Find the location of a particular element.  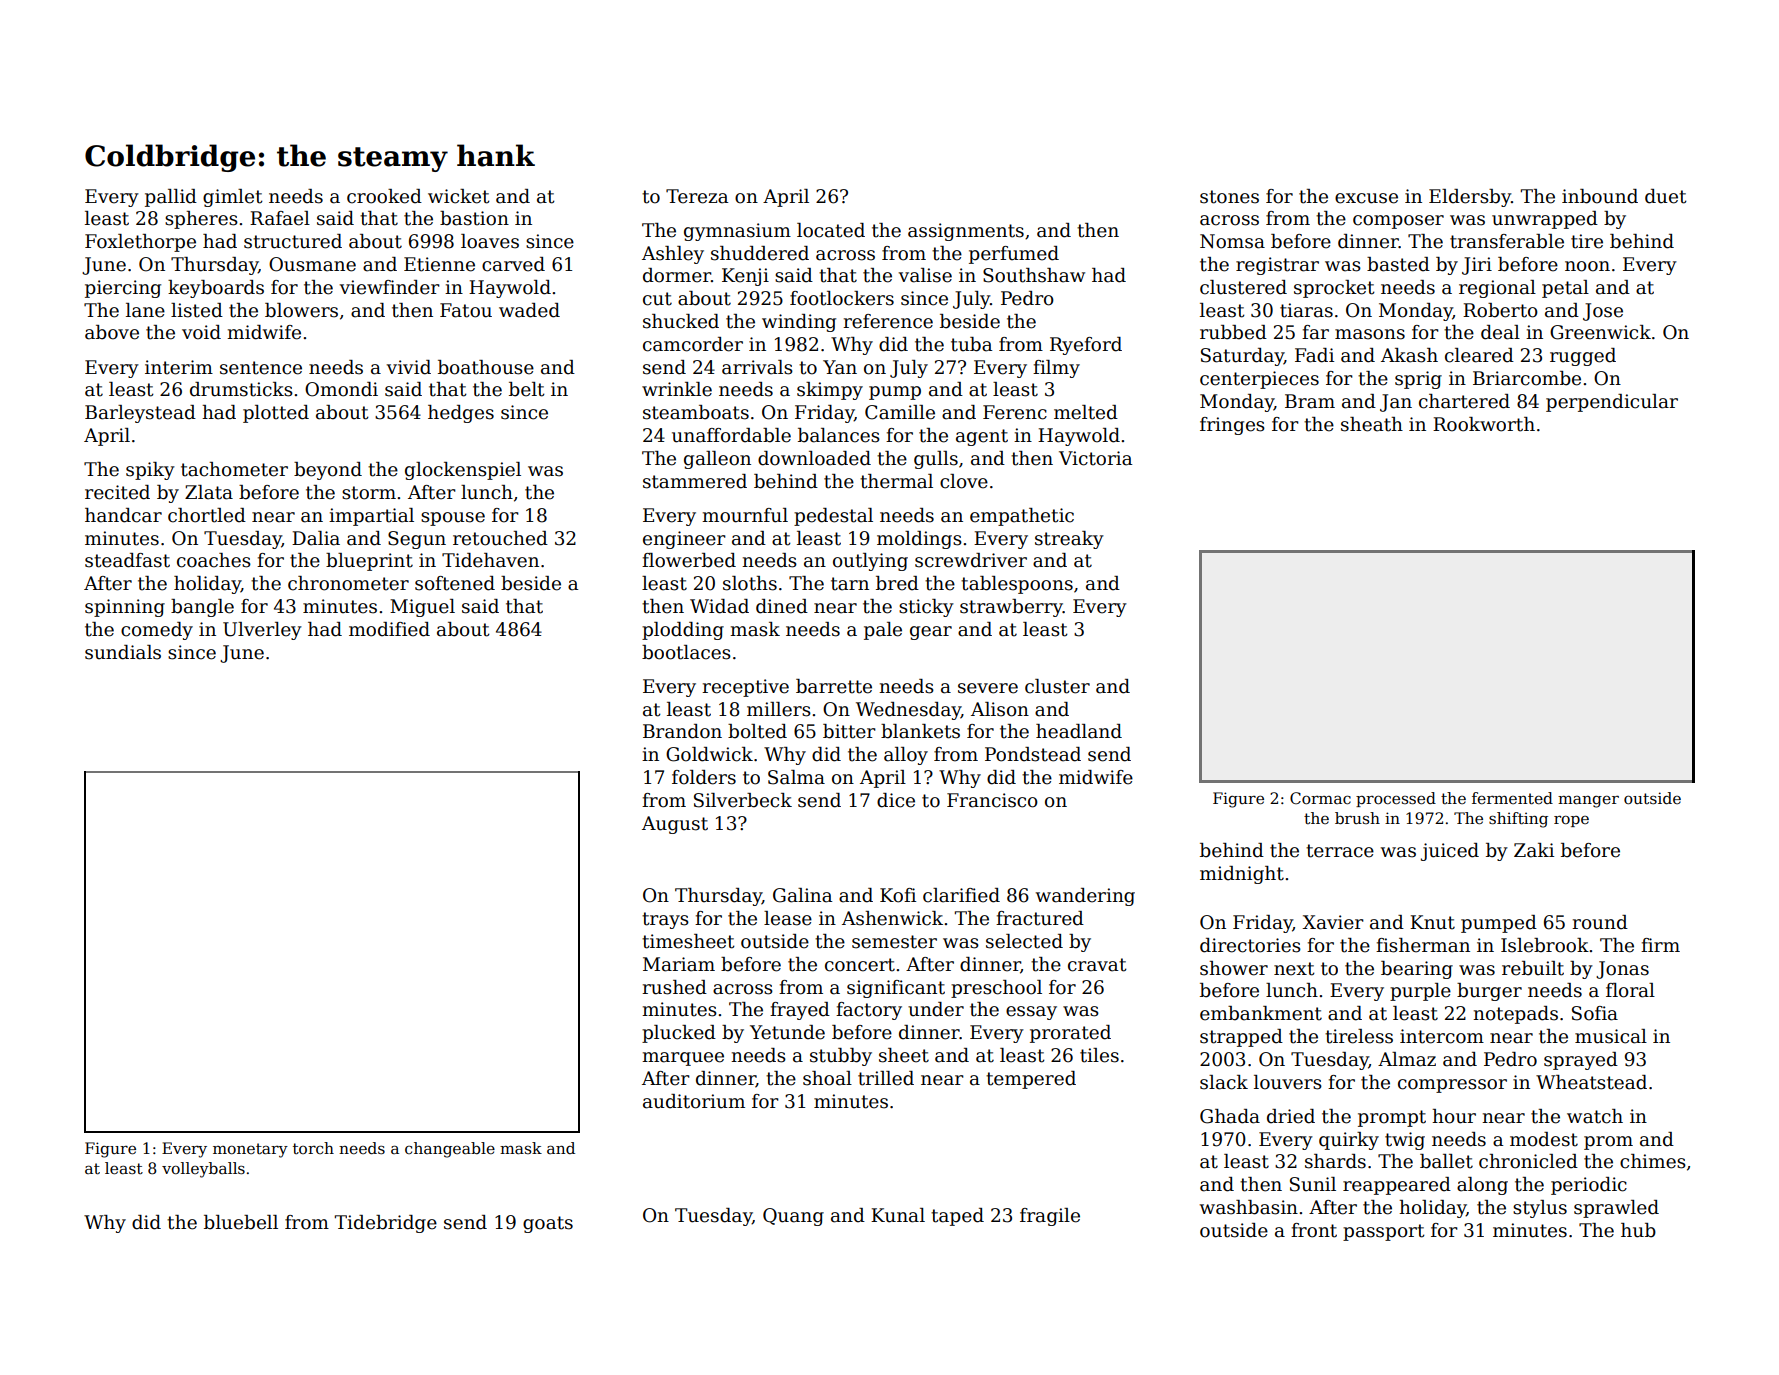

stones is located at coordinates (1229, 197).
